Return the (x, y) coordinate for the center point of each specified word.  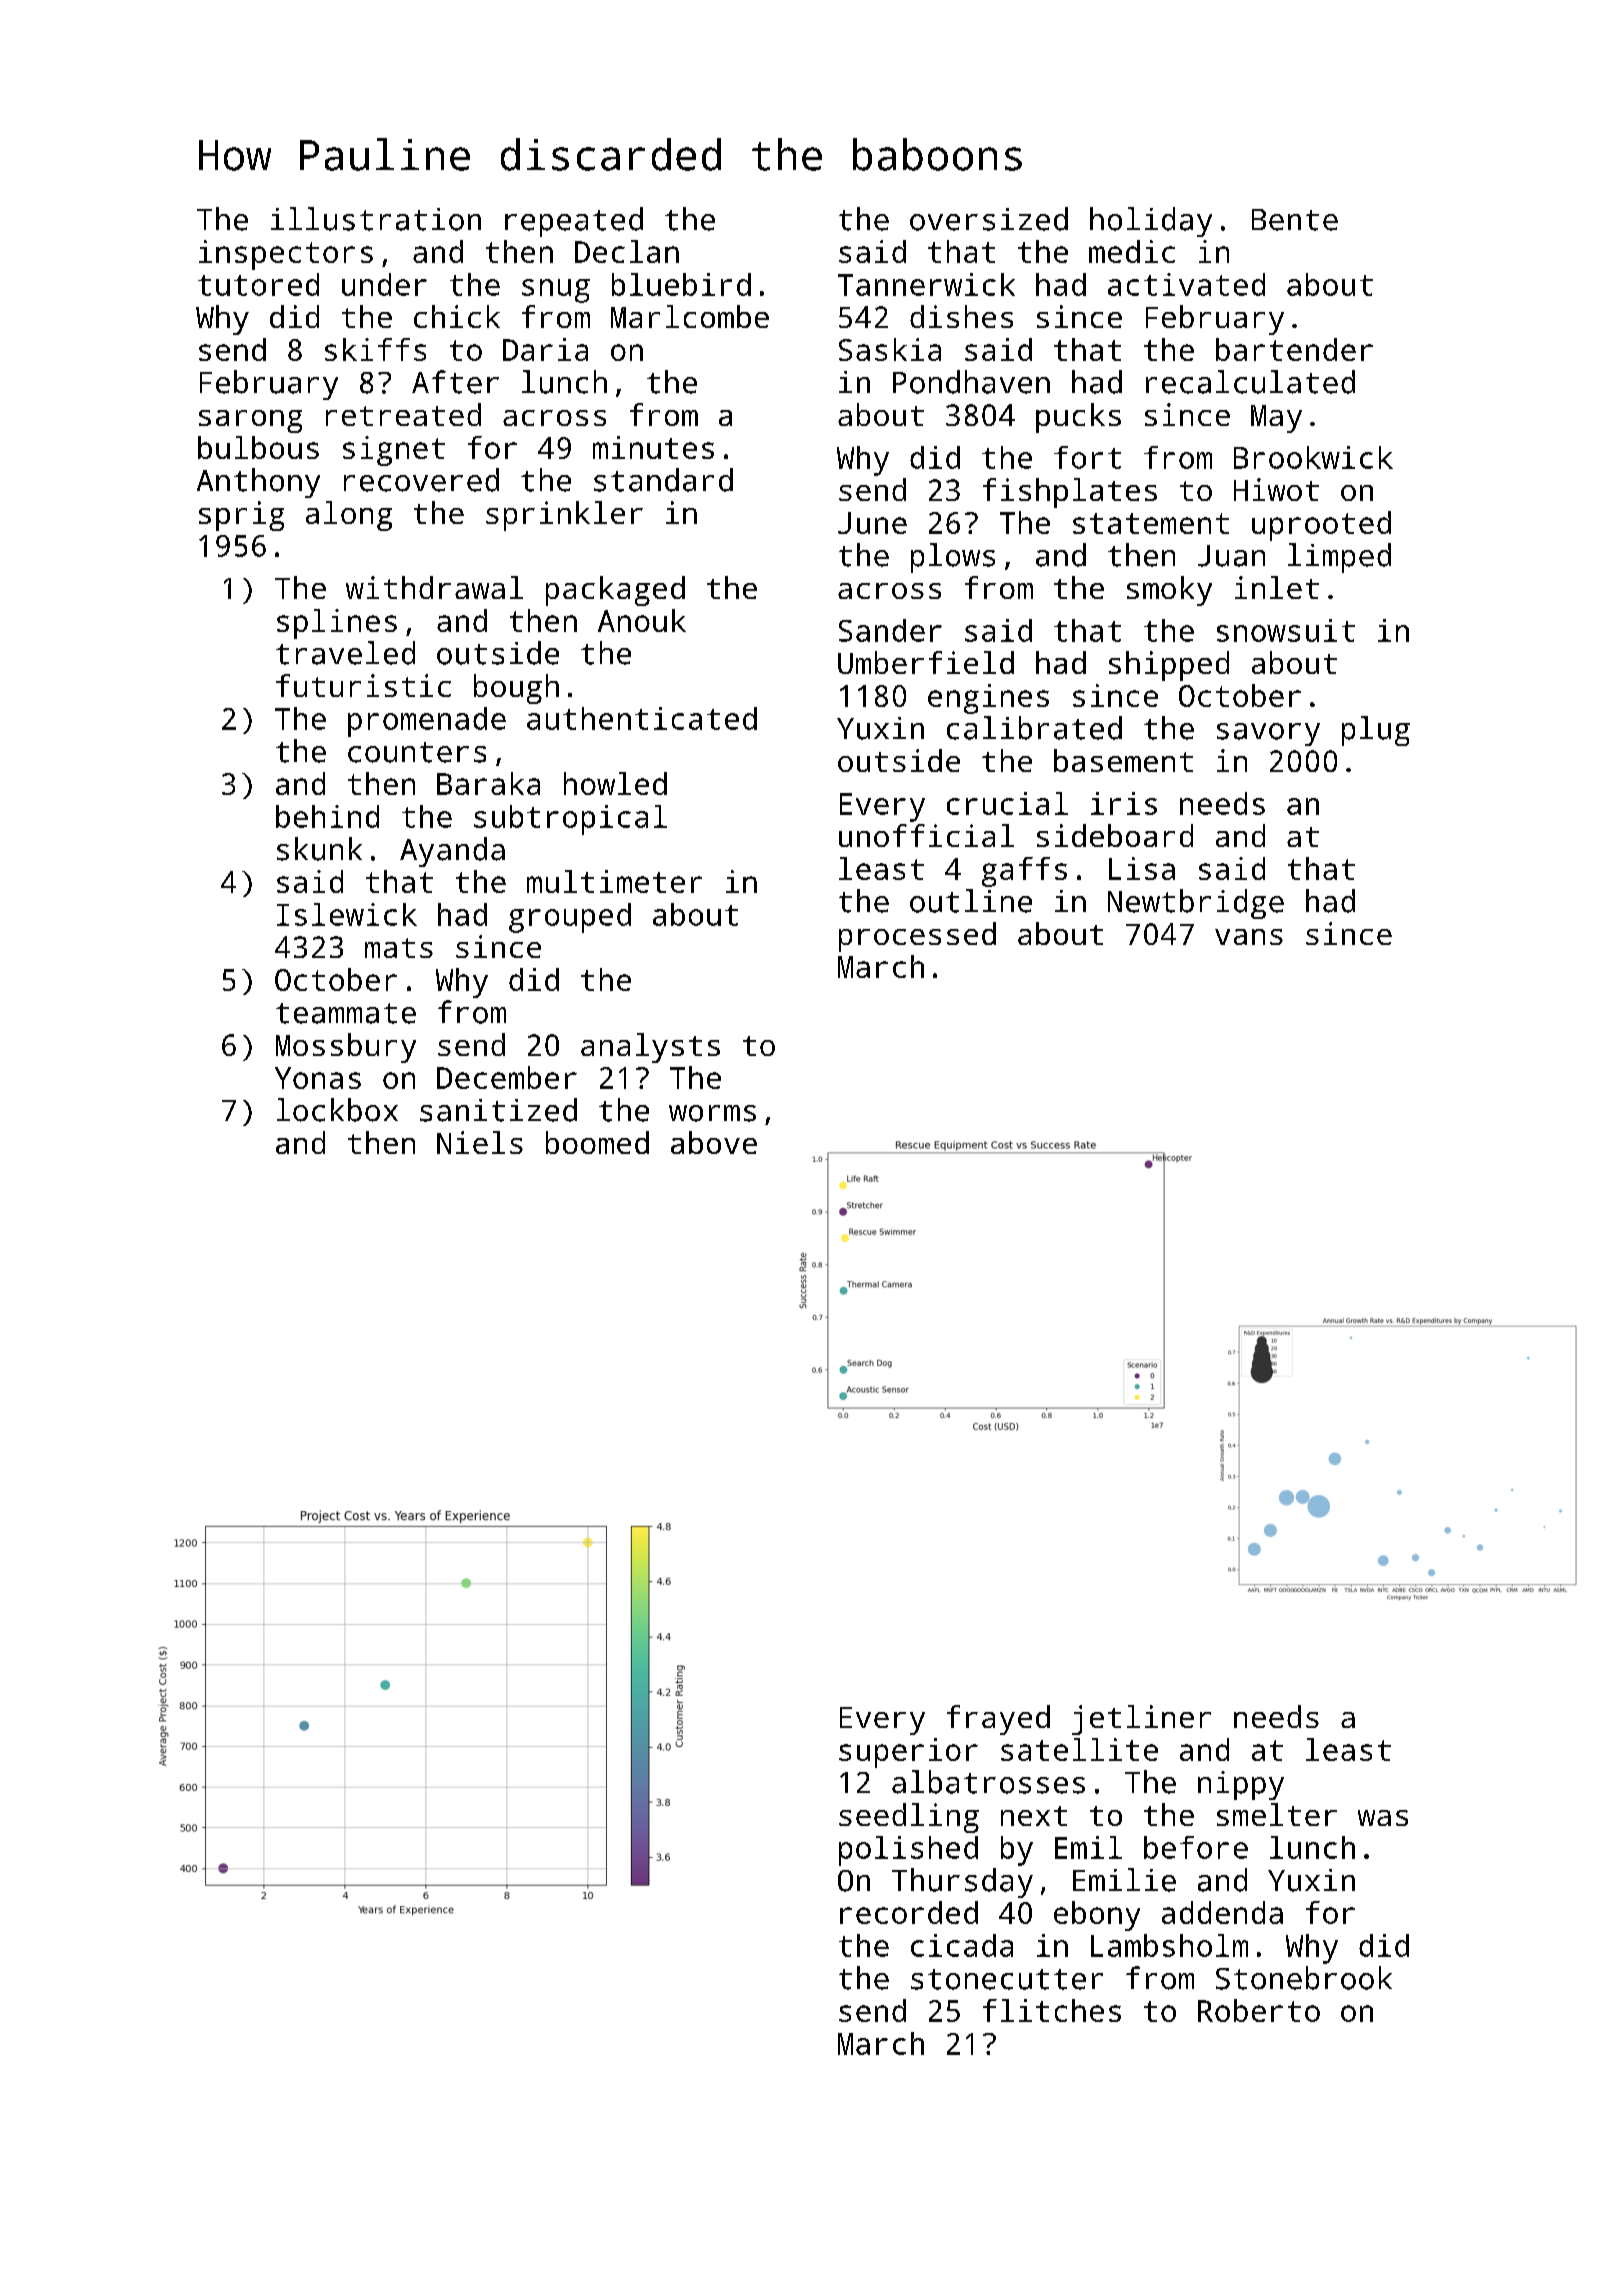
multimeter (614, 881)
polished (908, 1851)
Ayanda (452, 852)
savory (1268, 734)
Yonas (318, 1078)
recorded (909, 1912)
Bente (1295, 220)
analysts (650, 1048)
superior (908, 1753)
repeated (574, 222)
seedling (909, 1818)
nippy (1241, 1785)
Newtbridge (1196, 904)
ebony (1097, 1916)
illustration (376, 219)
